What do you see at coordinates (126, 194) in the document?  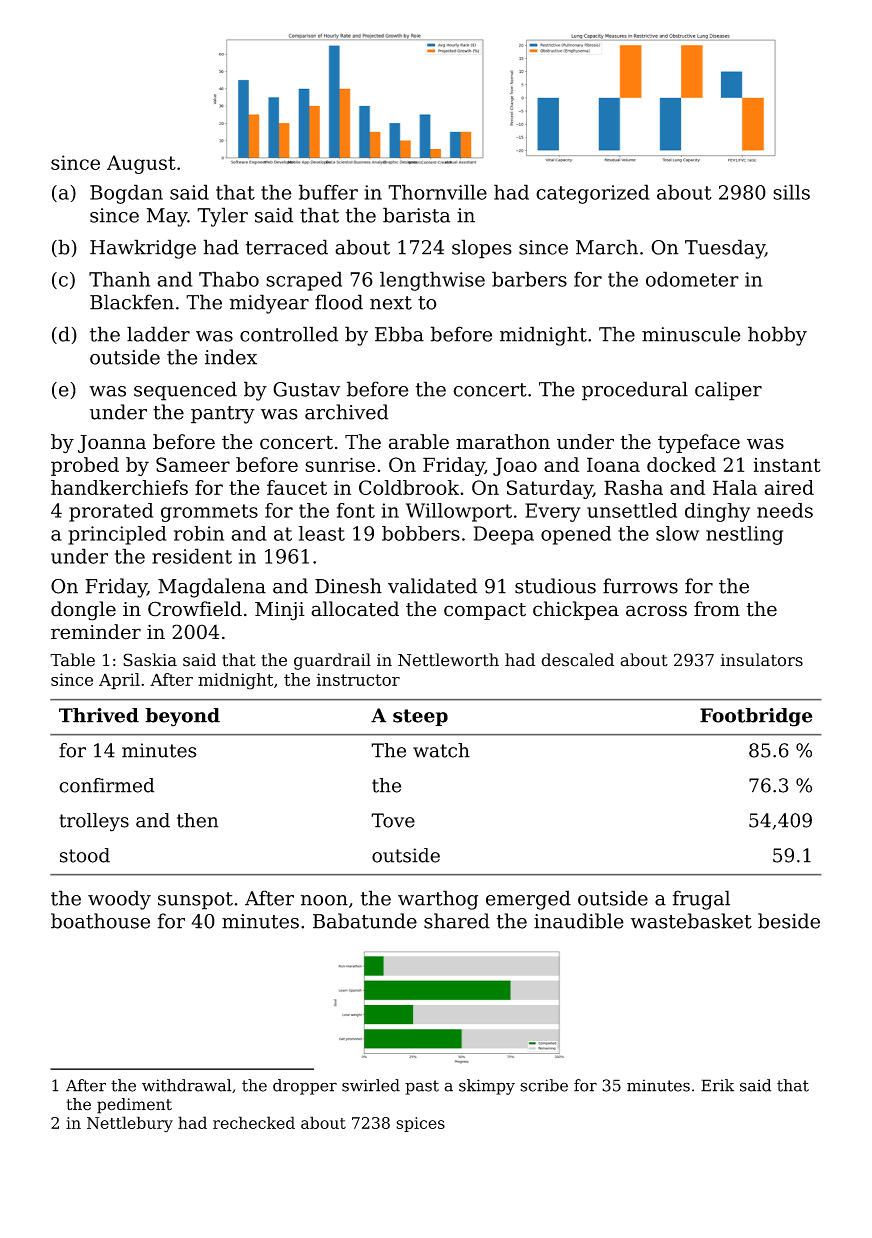 I see `Bogdan` at bounding box center [126, 194].
